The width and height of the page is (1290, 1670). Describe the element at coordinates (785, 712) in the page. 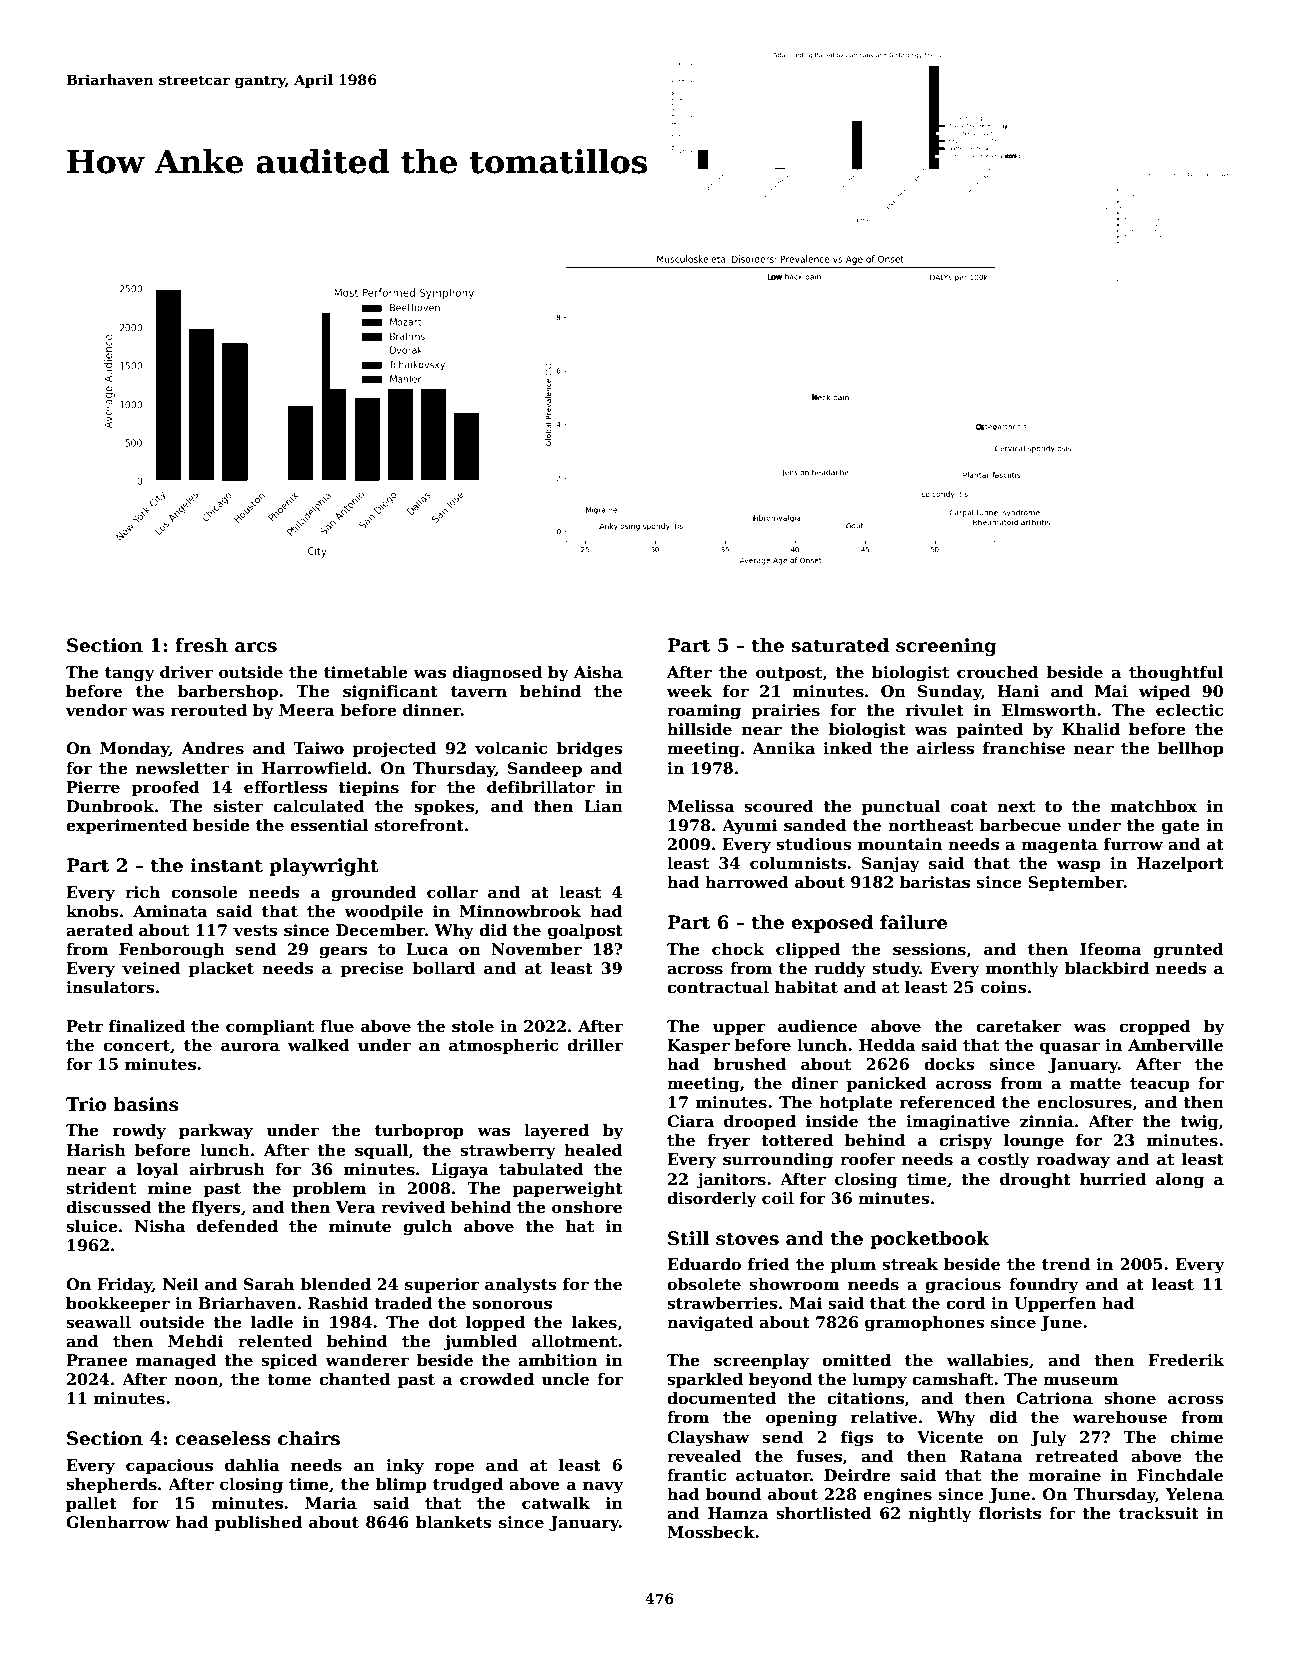

I see `prairies` at that location.
